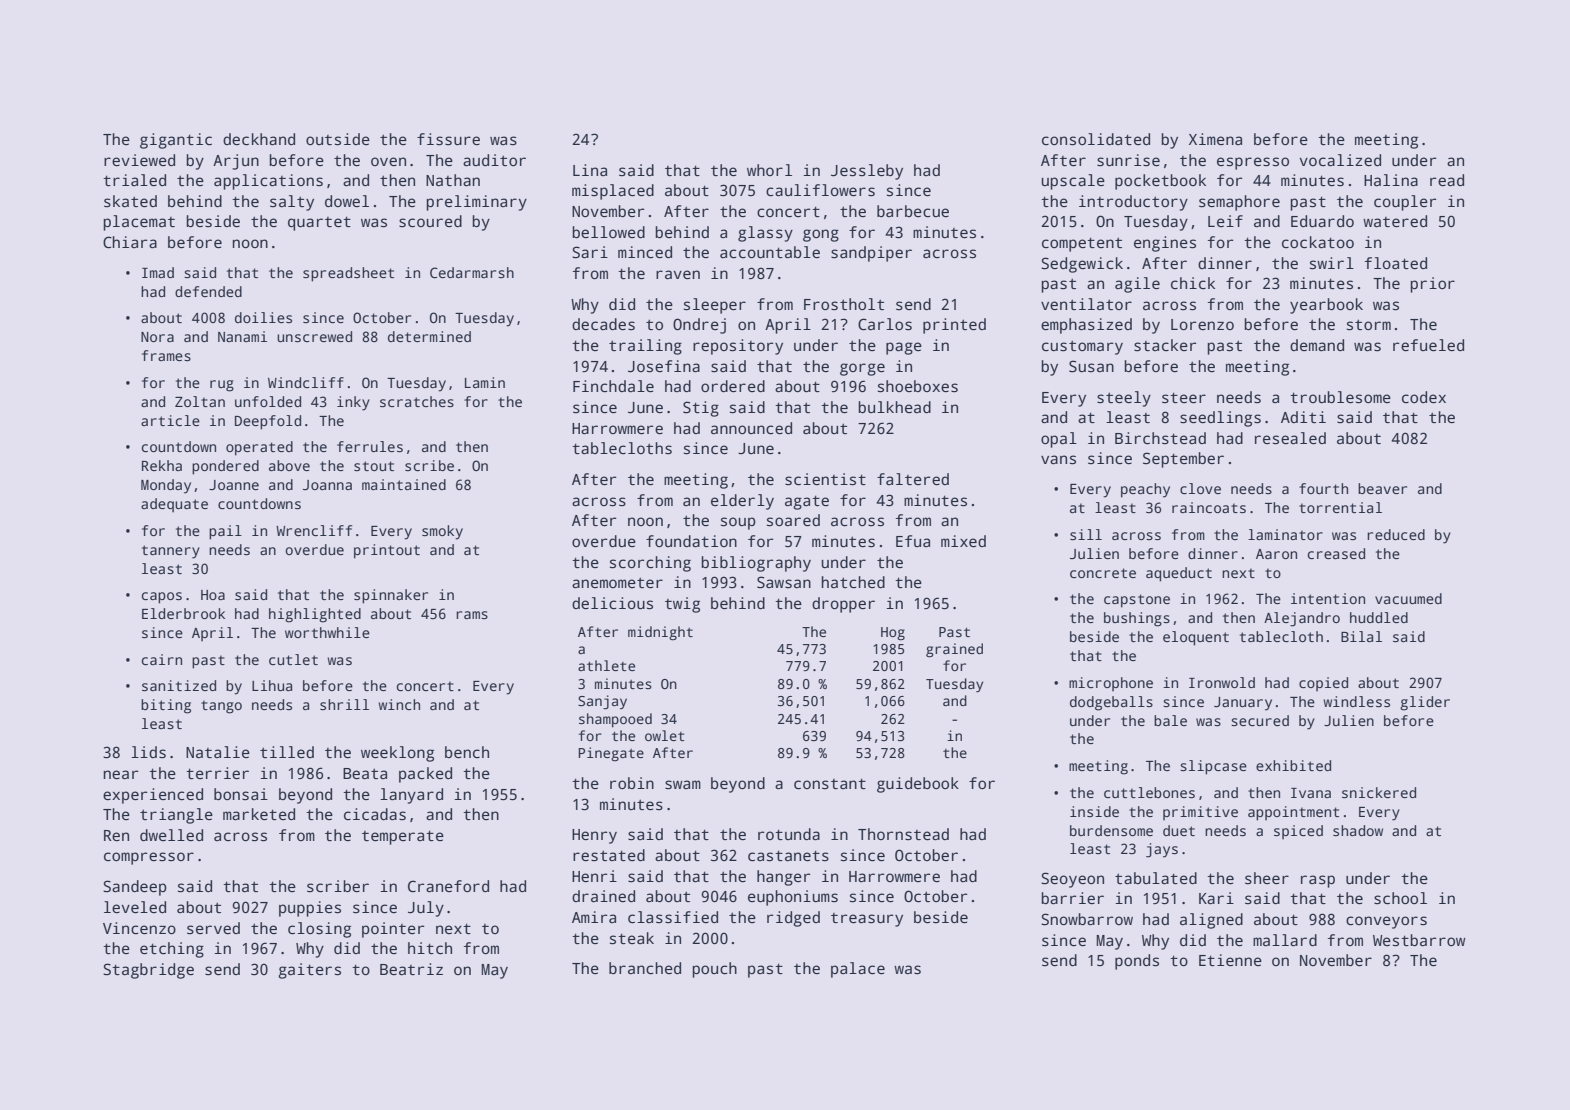 The height and width of the page is (1110, 1570). Describe the element at coordinates (1396, 534) in the page. I see `reduced` at that location.
